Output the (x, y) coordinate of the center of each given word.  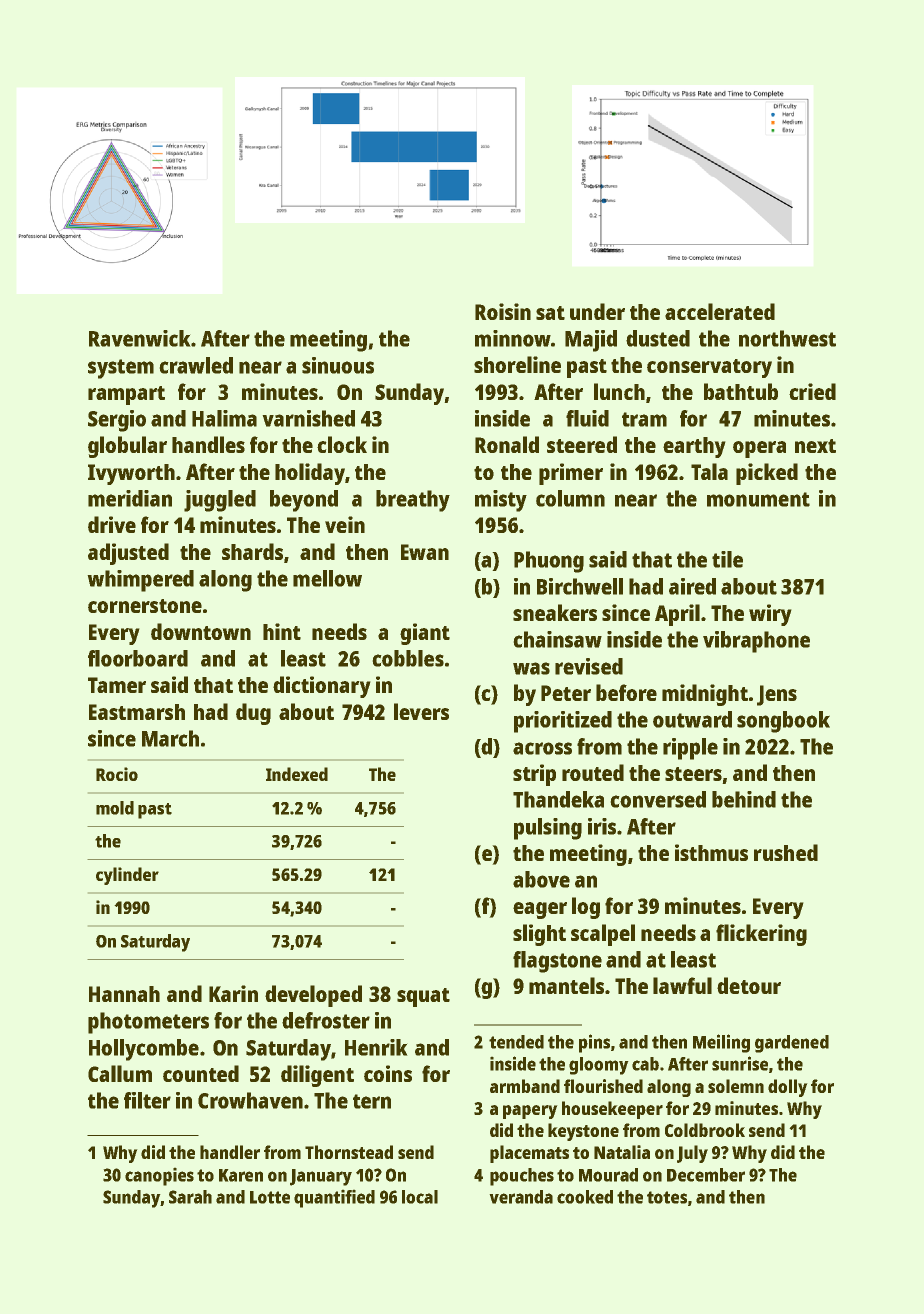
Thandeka (558, 799)
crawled (196, 365)
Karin (233, 993)
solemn (736, 1086)
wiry (770, 615)
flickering (761, 935)
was (531, 668)
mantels (566, 985)
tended (516, 1042)
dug (253, 714)
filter (147, 1100)
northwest (787, 338)
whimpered (140, 581)
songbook (783, 722)
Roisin (503, 311)
